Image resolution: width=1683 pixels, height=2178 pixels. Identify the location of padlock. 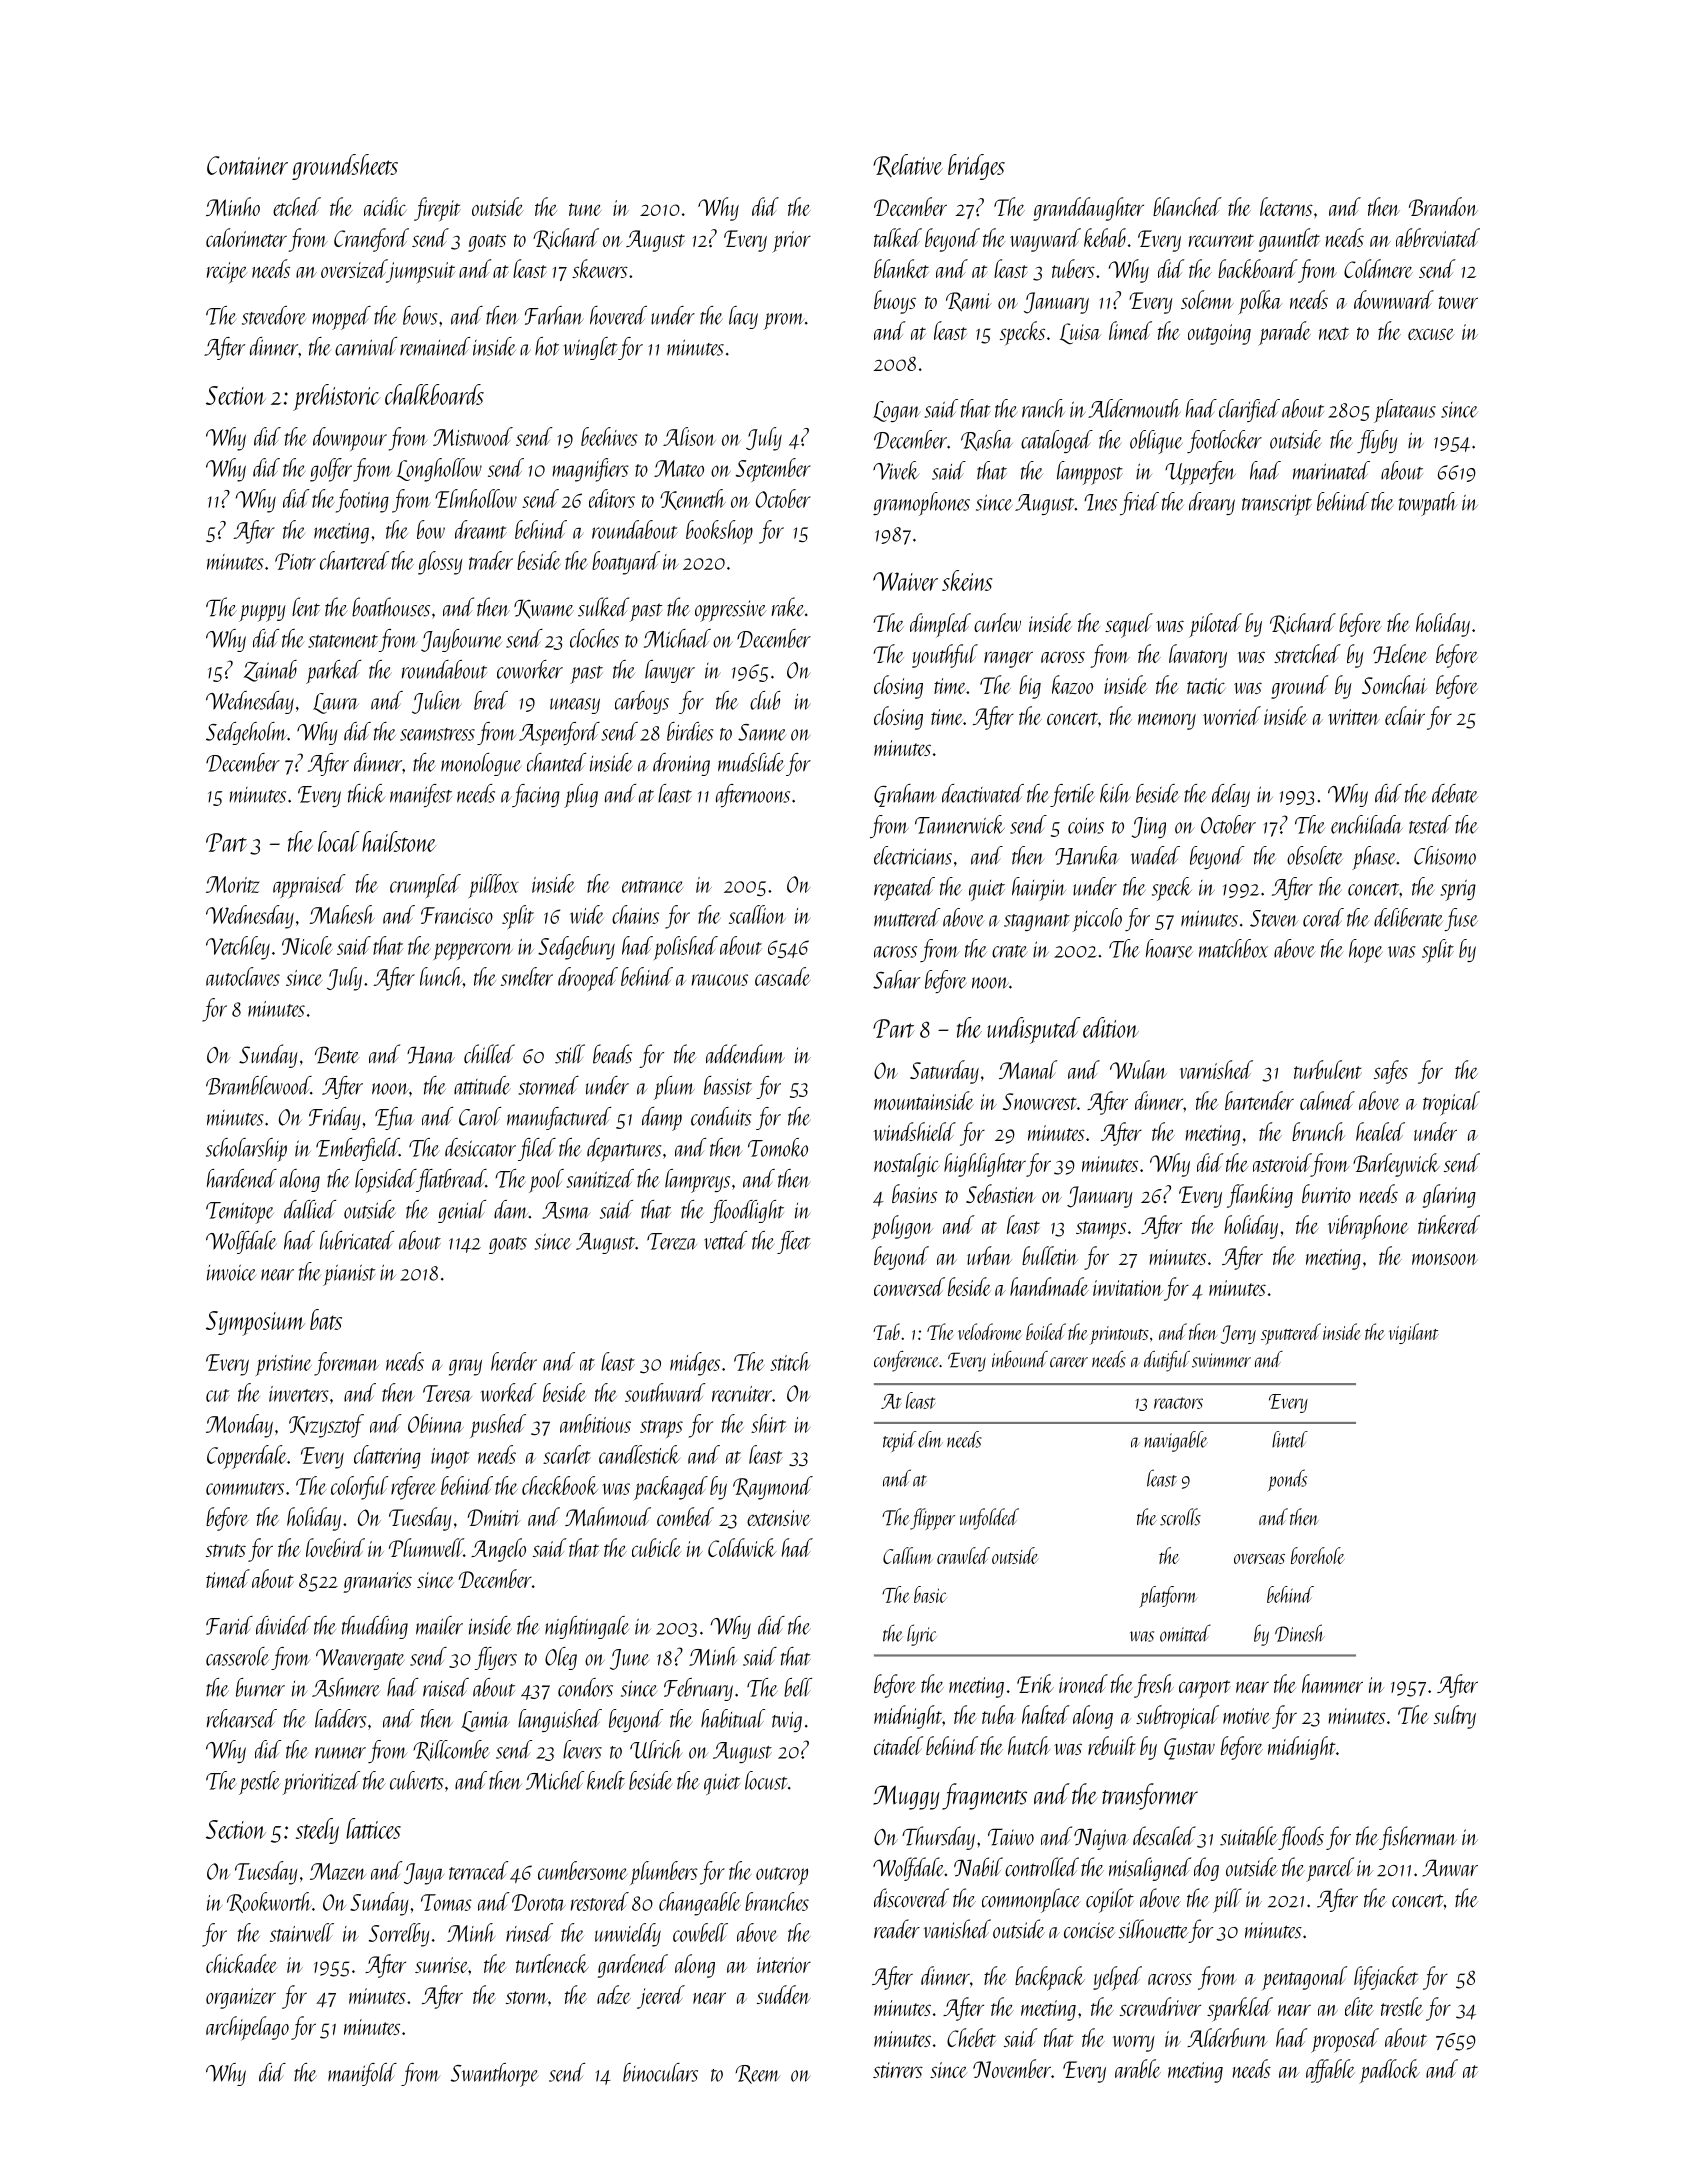
(1389, 2071).
